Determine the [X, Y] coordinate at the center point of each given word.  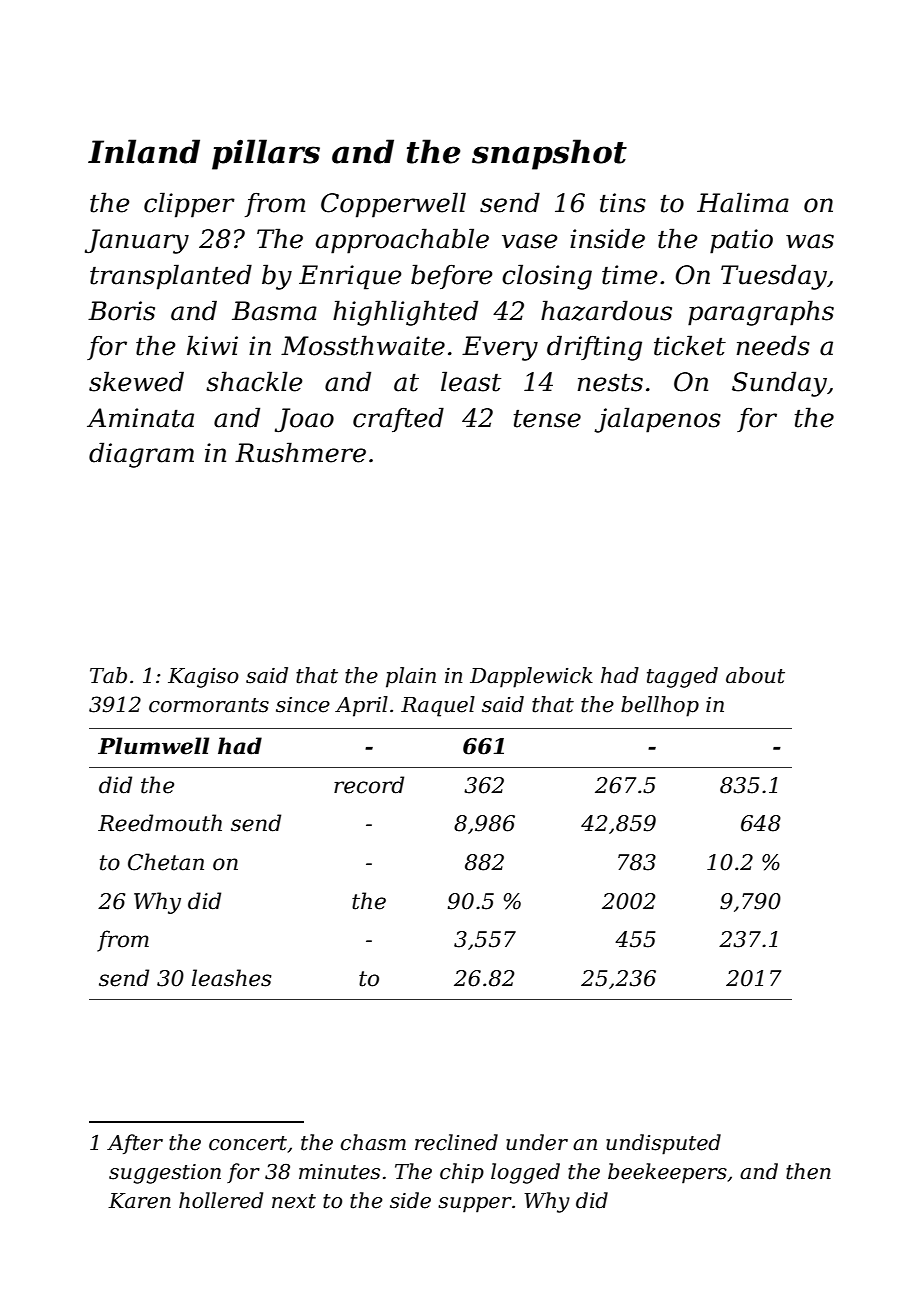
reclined [456, 1142]
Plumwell [153, 746]
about [755, 675]
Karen [139, 1201]
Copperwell [393, 205]
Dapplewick [531, 677]
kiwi [212, 345]
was [810, 241]
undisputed [663, 1144]
